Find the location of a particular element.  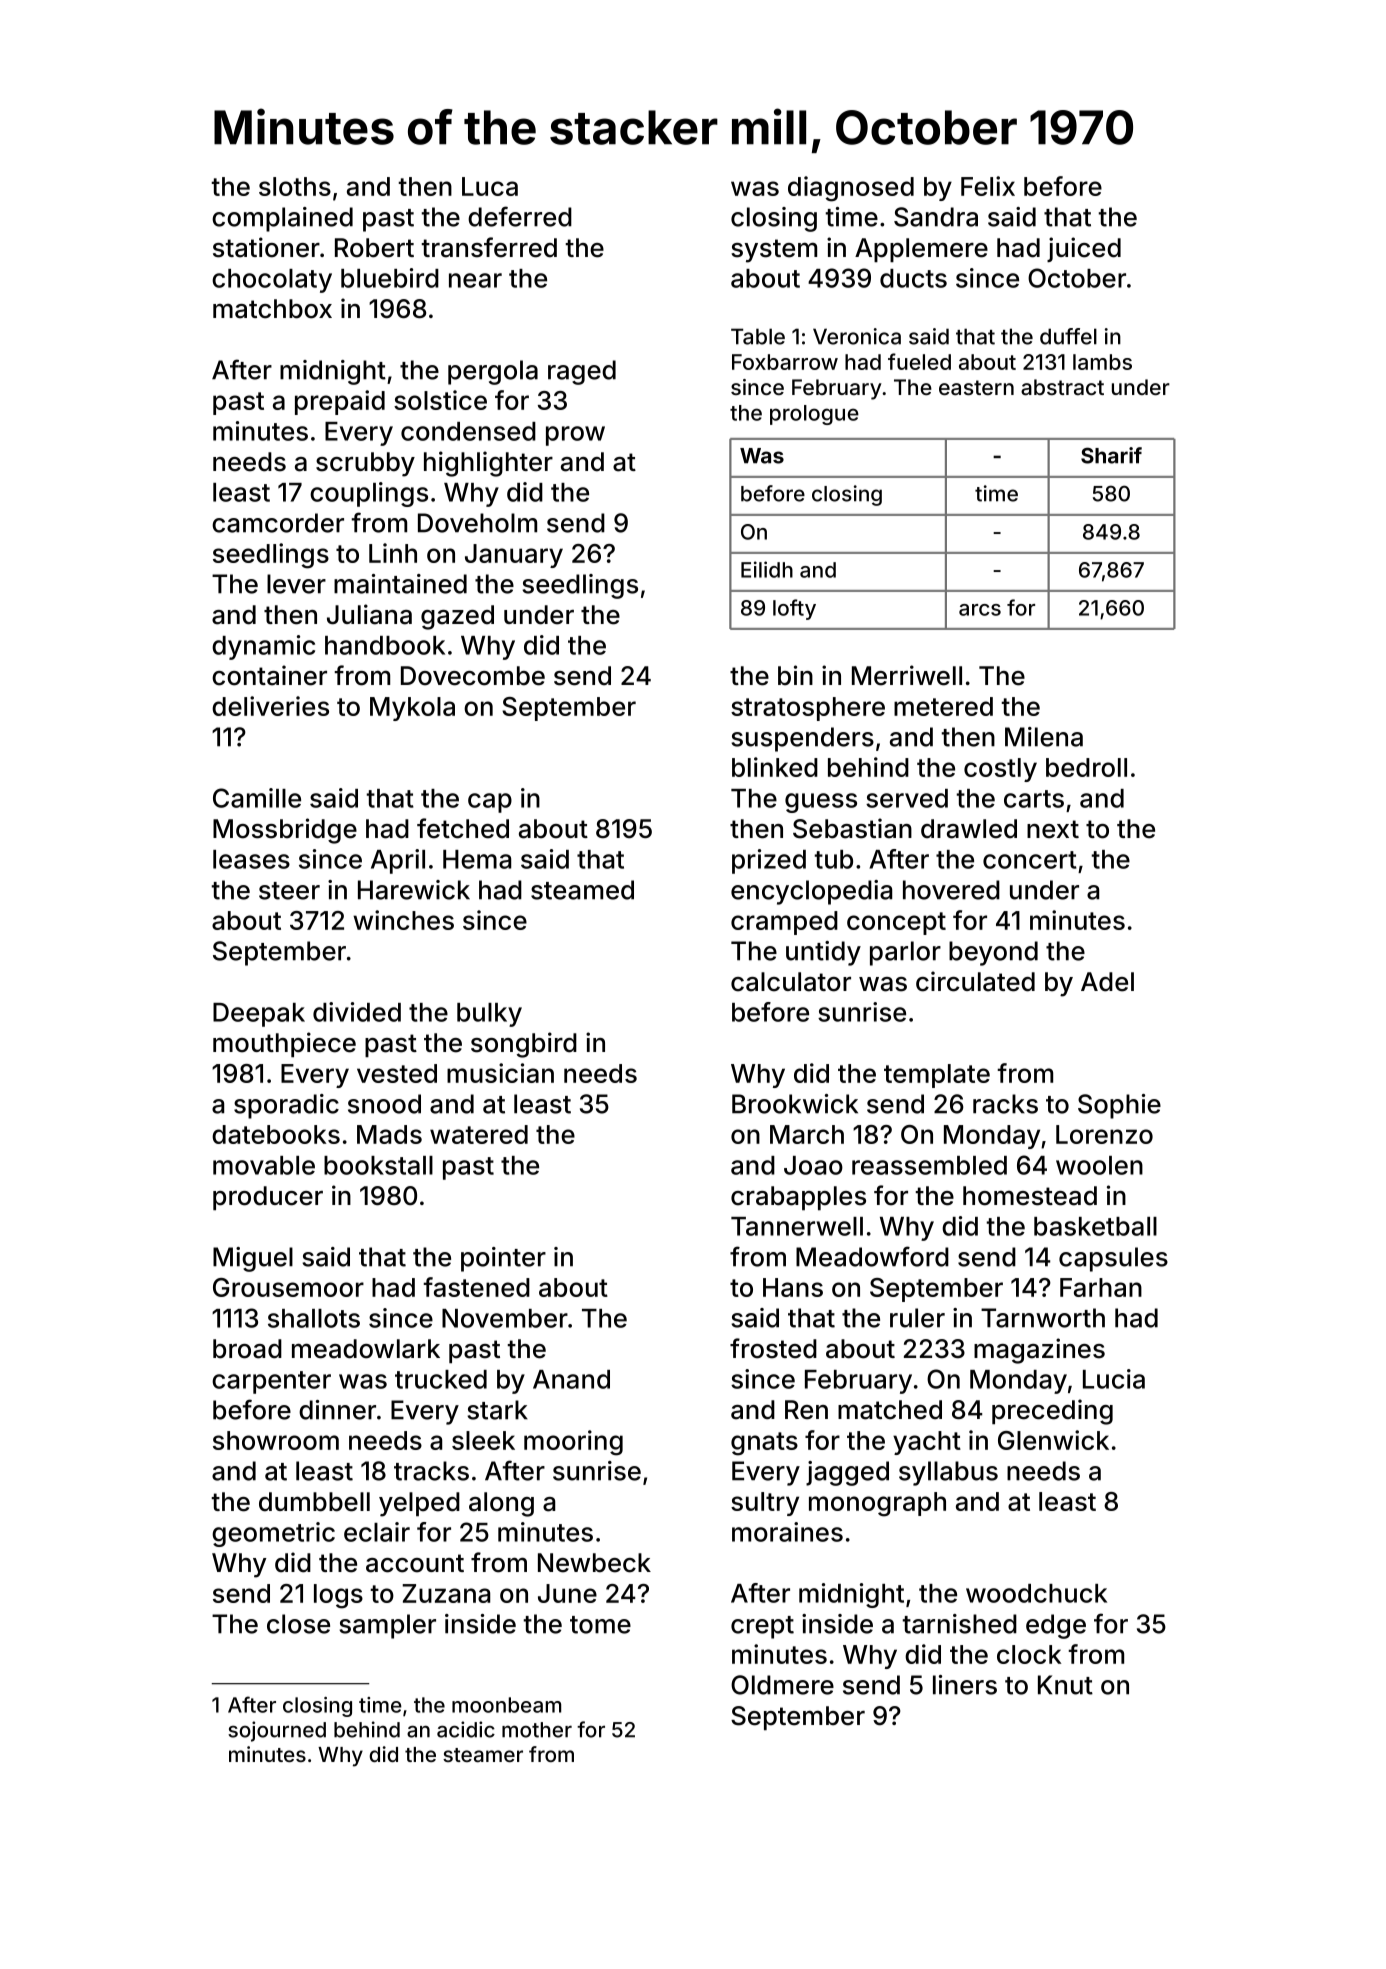

monograph is located at coordinates (877, 1504).
